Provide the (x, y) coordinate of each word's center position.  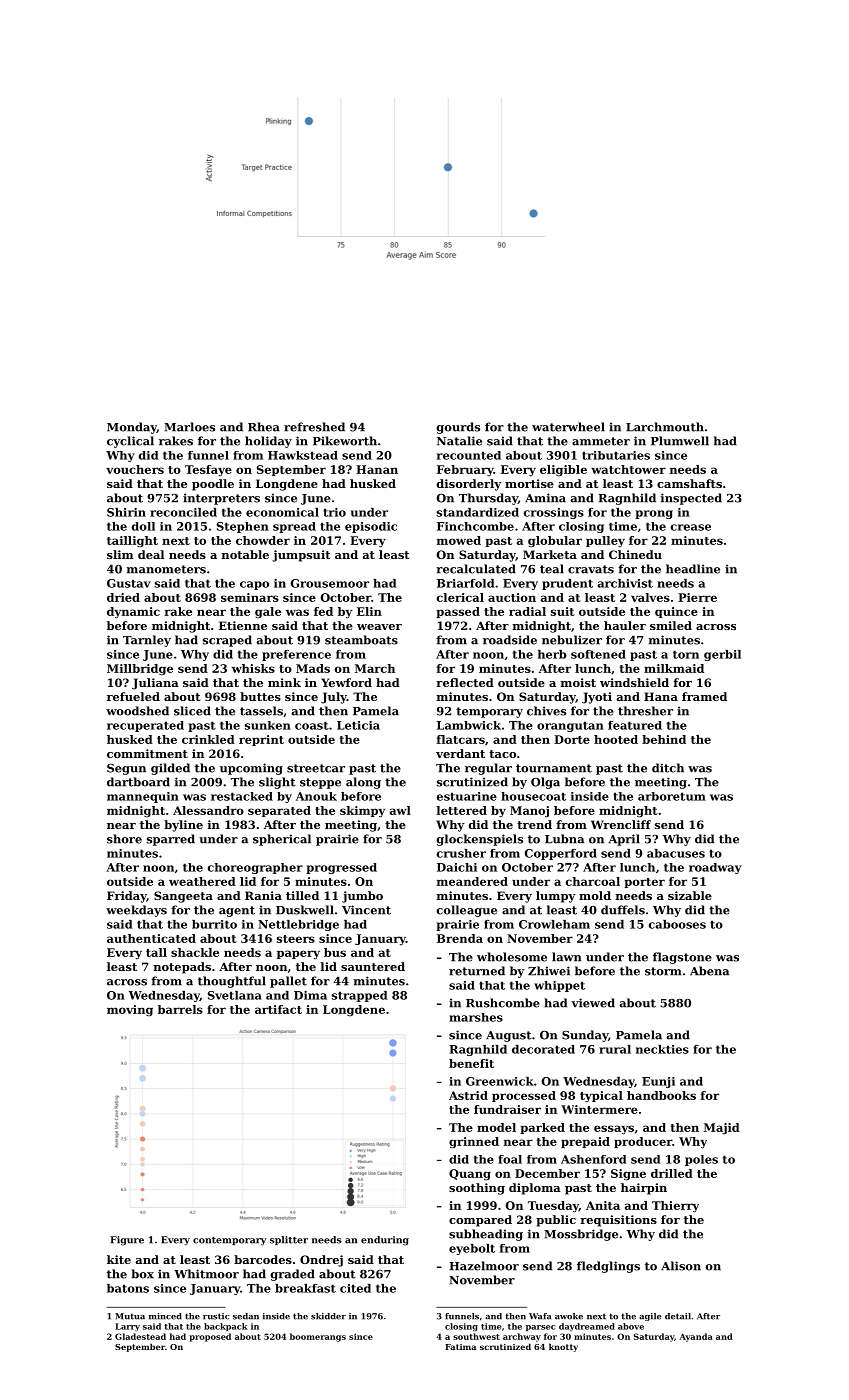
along (363, 783)
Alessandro (208, 810)
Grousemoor (330, 583)
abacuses (676, 853)
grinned (474, 1143)
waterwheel (568, 427)
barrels (180, 1009)
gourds (458, 428)
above (631, 1326)
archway (522, 1337)
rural (615, 1049)
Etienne (243, 625)
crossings (554, 513)
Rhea (264, 427)
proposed (210, 1337)
